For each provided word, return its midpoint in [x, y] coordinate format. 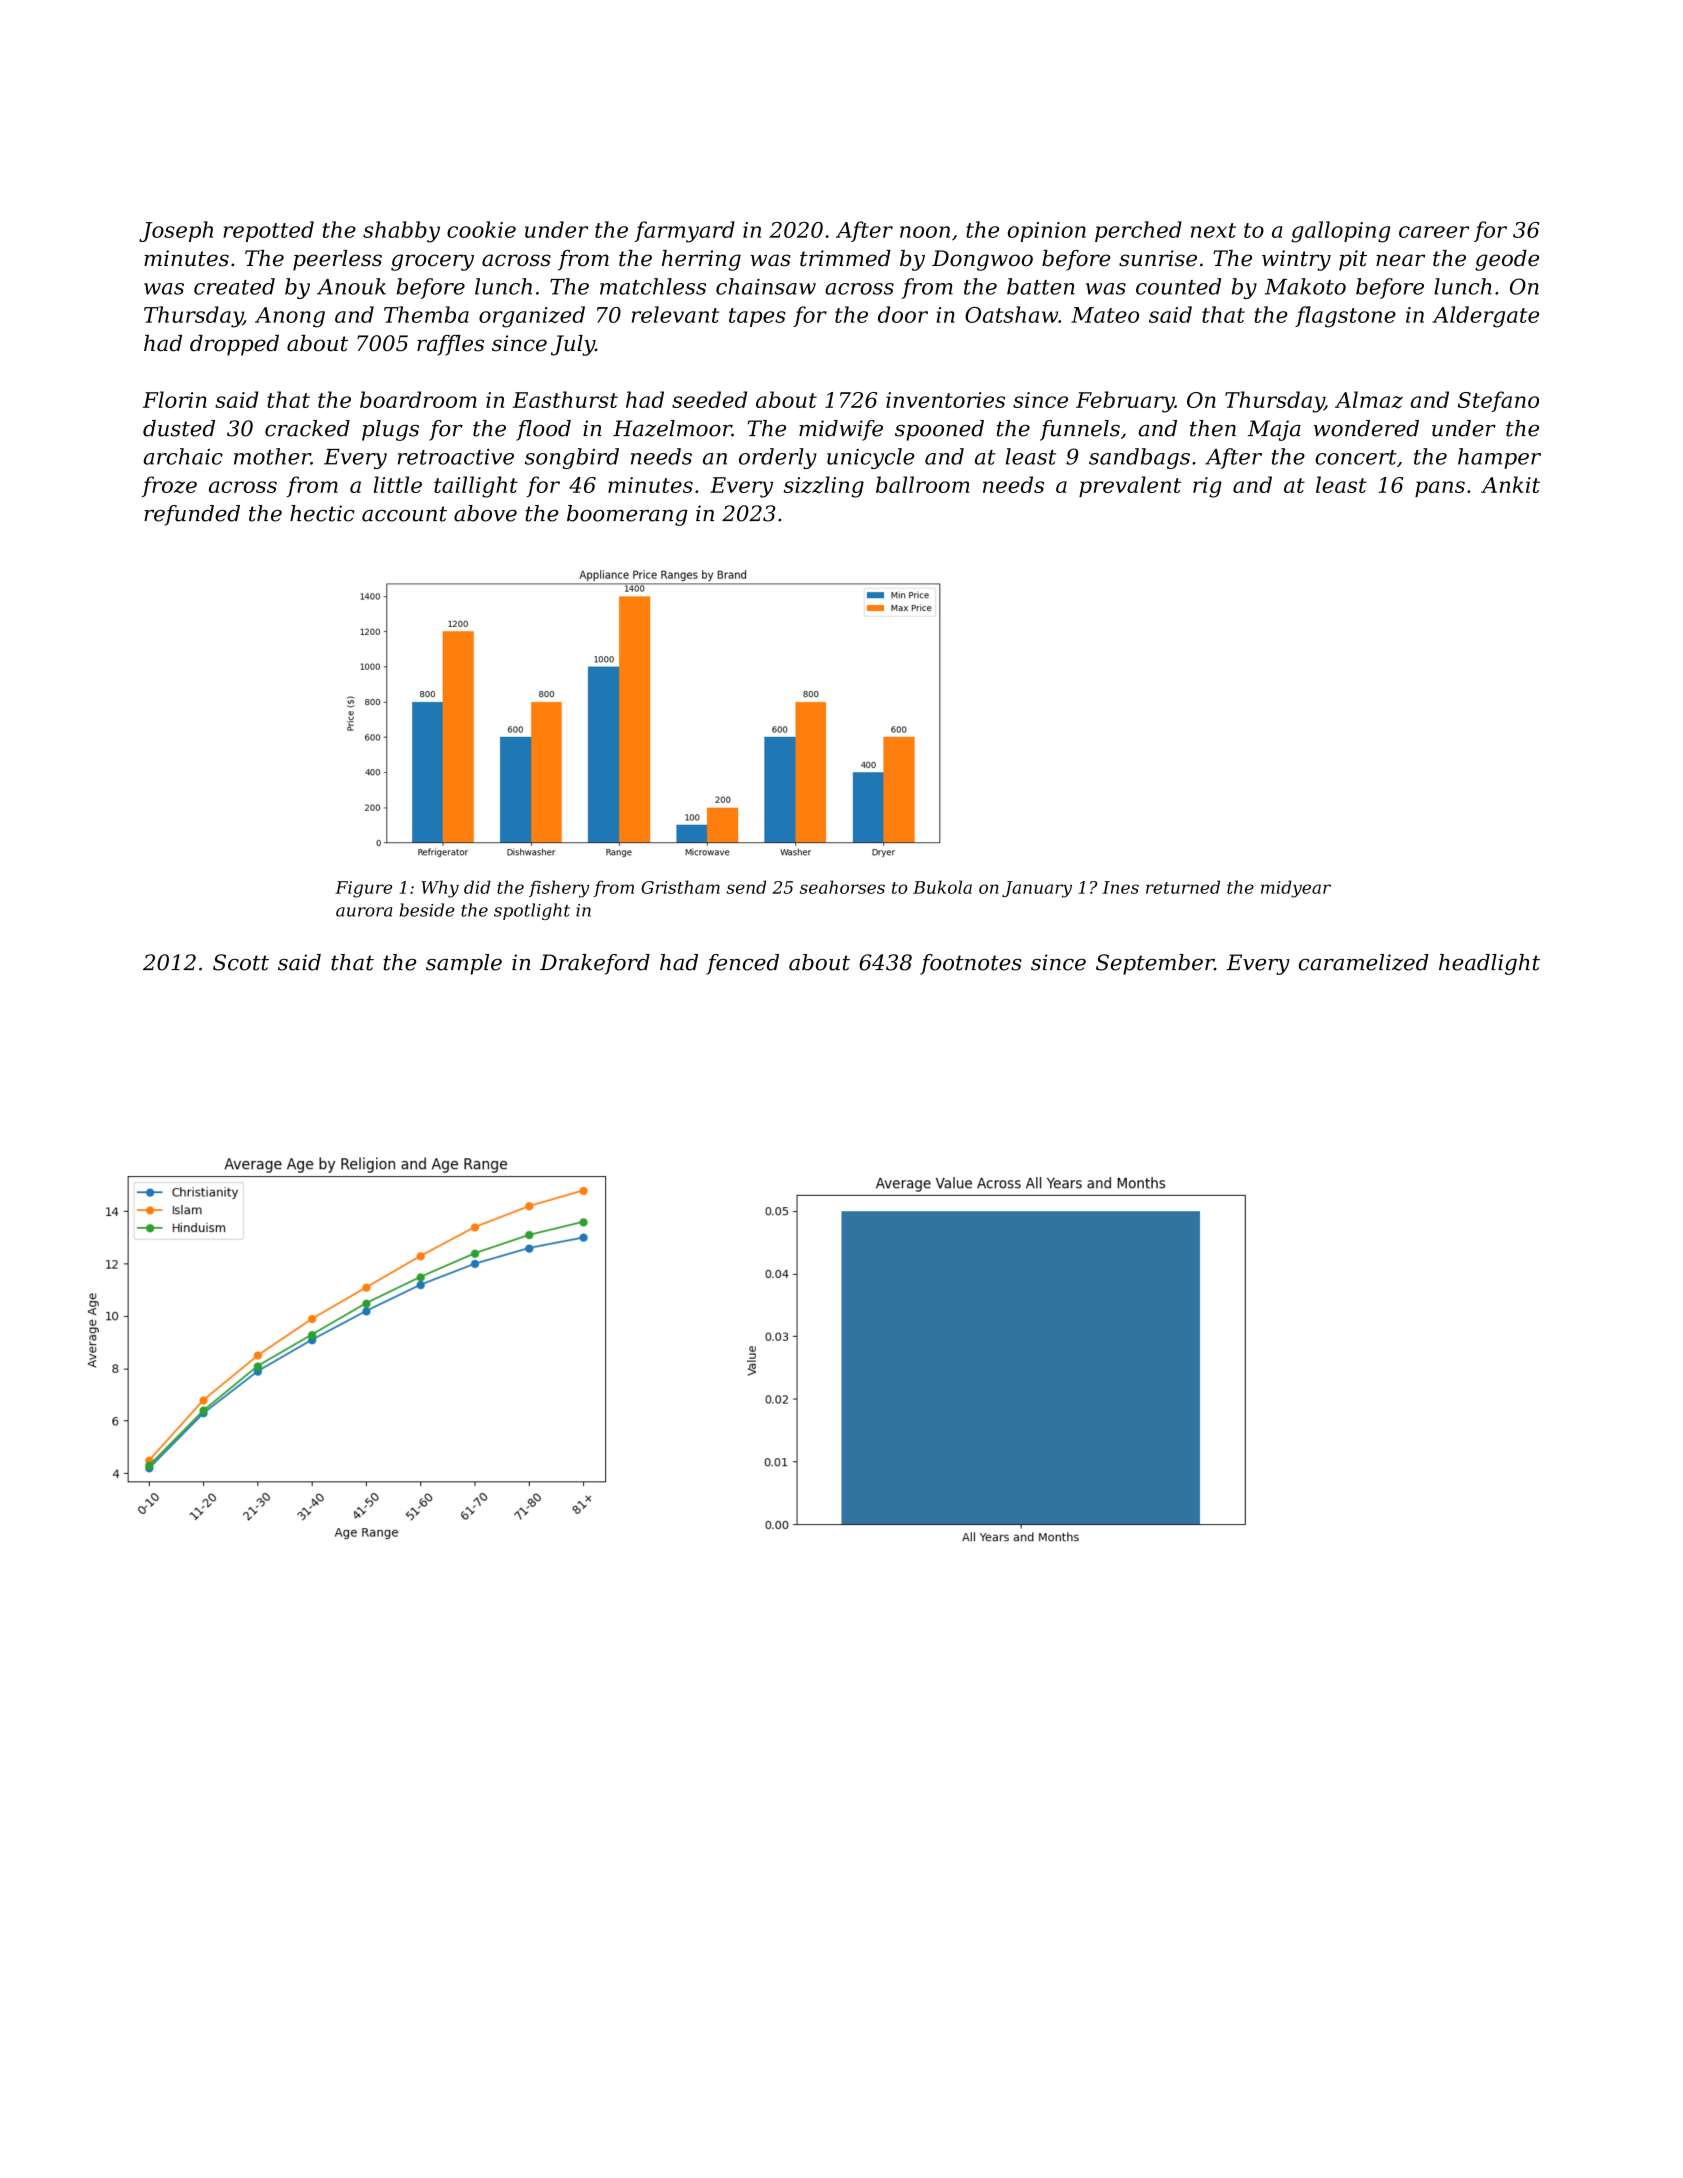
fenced [742, 964]
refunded [192, 515]
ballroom [923, 484]
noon [925, 232]
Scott [241, 962]
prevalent [1130, 486]
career [1434, 232]
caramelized [1364, 962]
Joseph [176, 231]
